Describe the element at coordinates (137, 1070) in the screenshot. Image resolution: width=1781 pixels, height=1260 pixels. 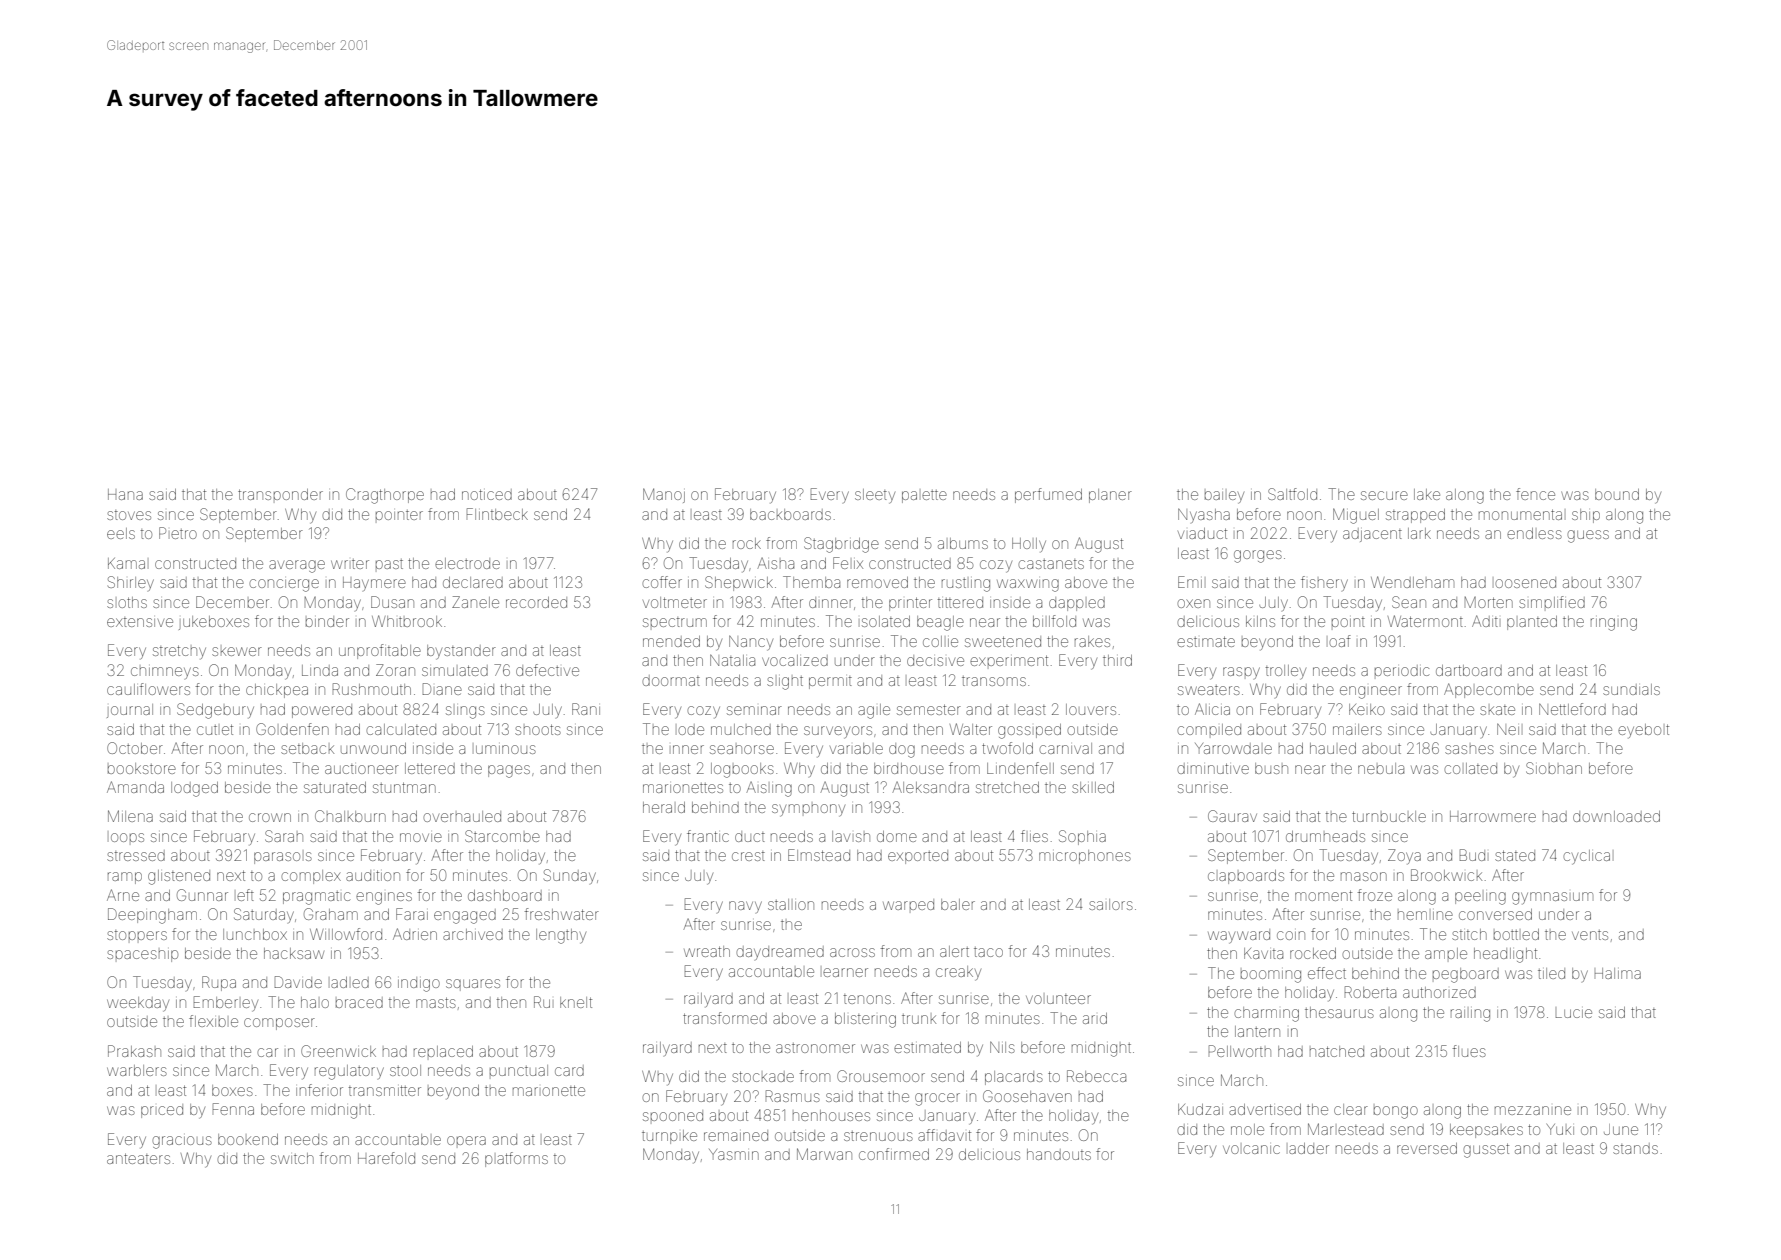
I see `warblers` at that location.
